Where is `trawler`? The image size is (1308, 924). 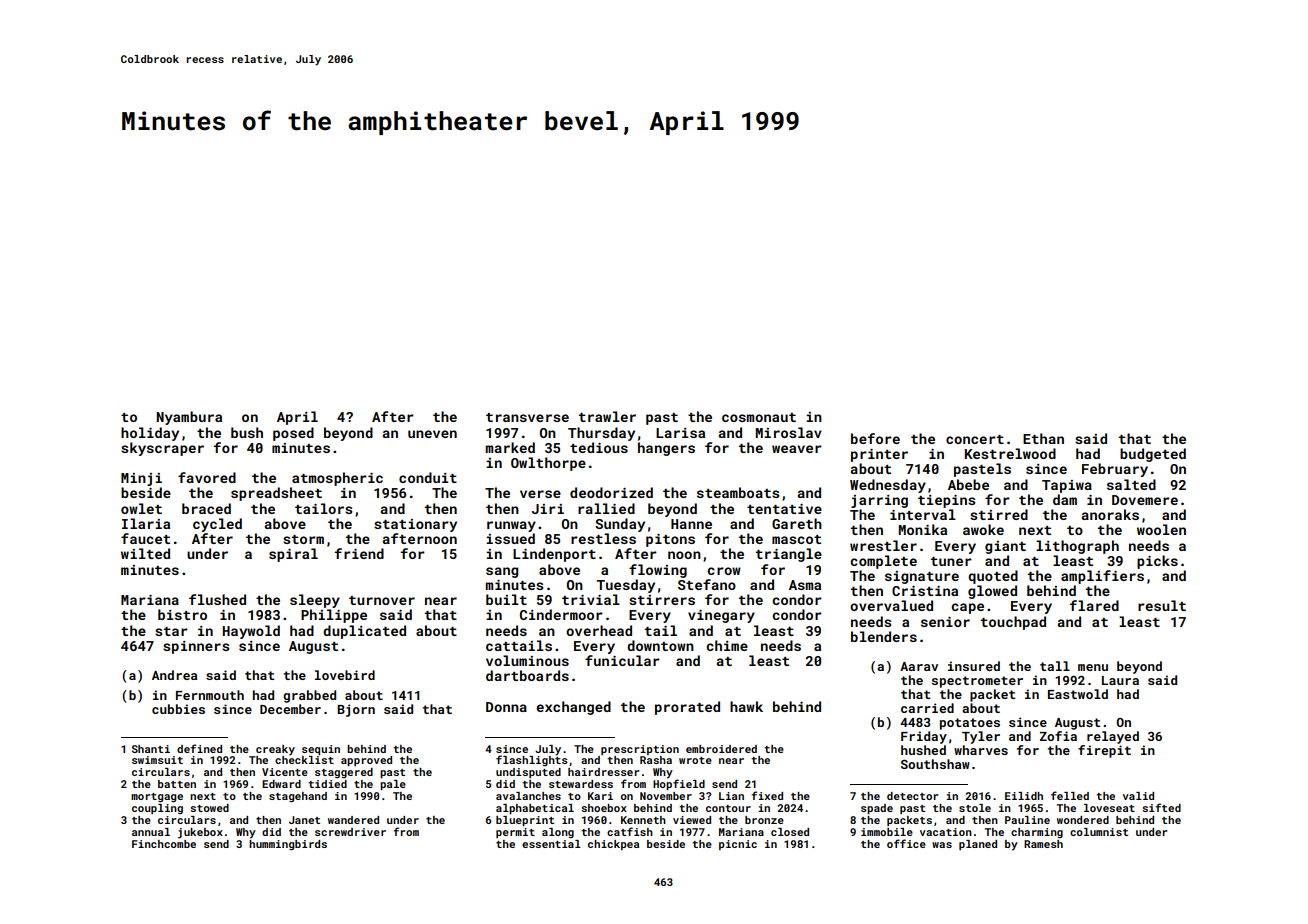
trawler is located at coordinates (607, 416).
